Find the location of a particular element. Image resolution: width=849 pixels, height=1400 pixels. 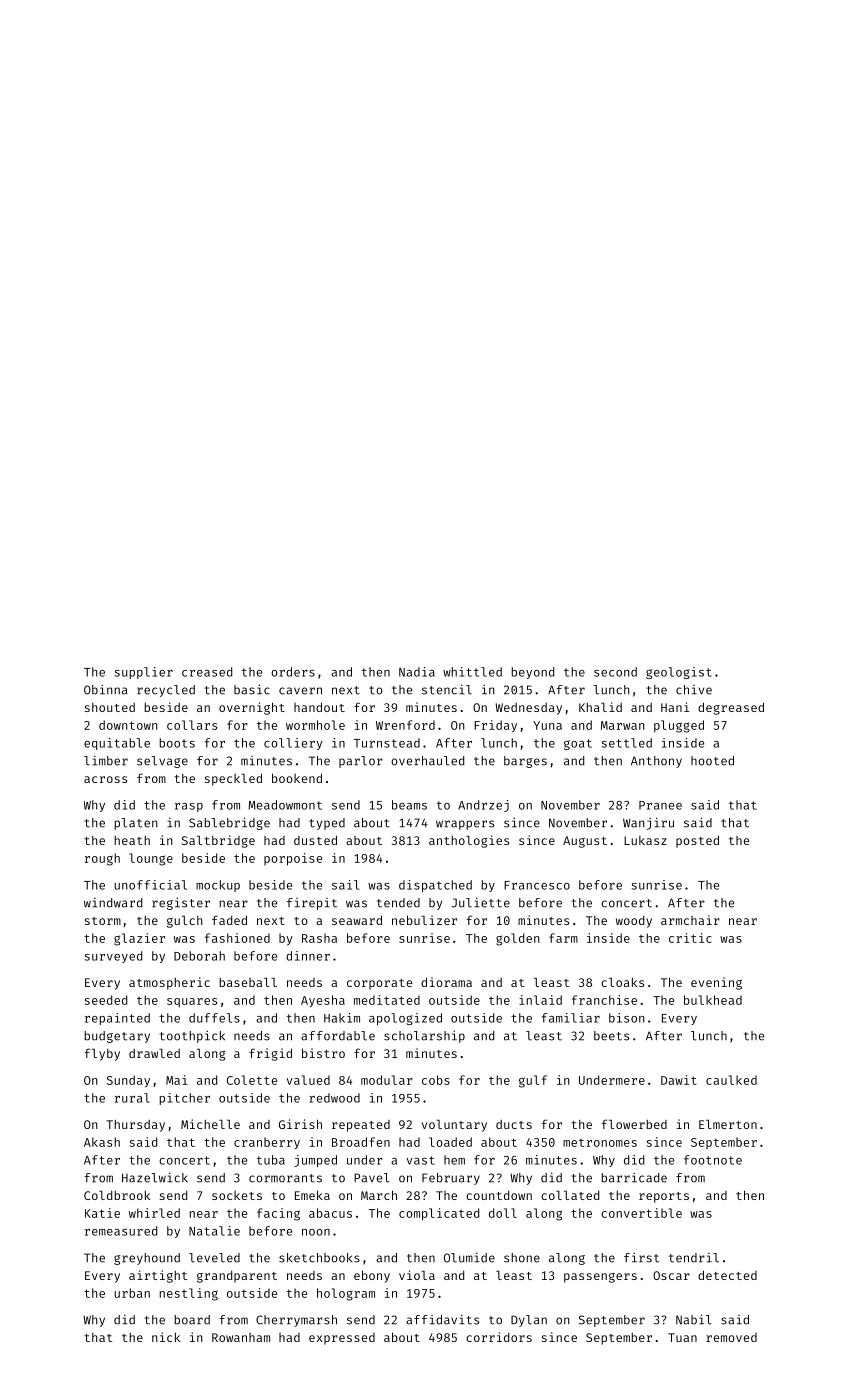

nebulizer is located at coordinates (424, 920).
